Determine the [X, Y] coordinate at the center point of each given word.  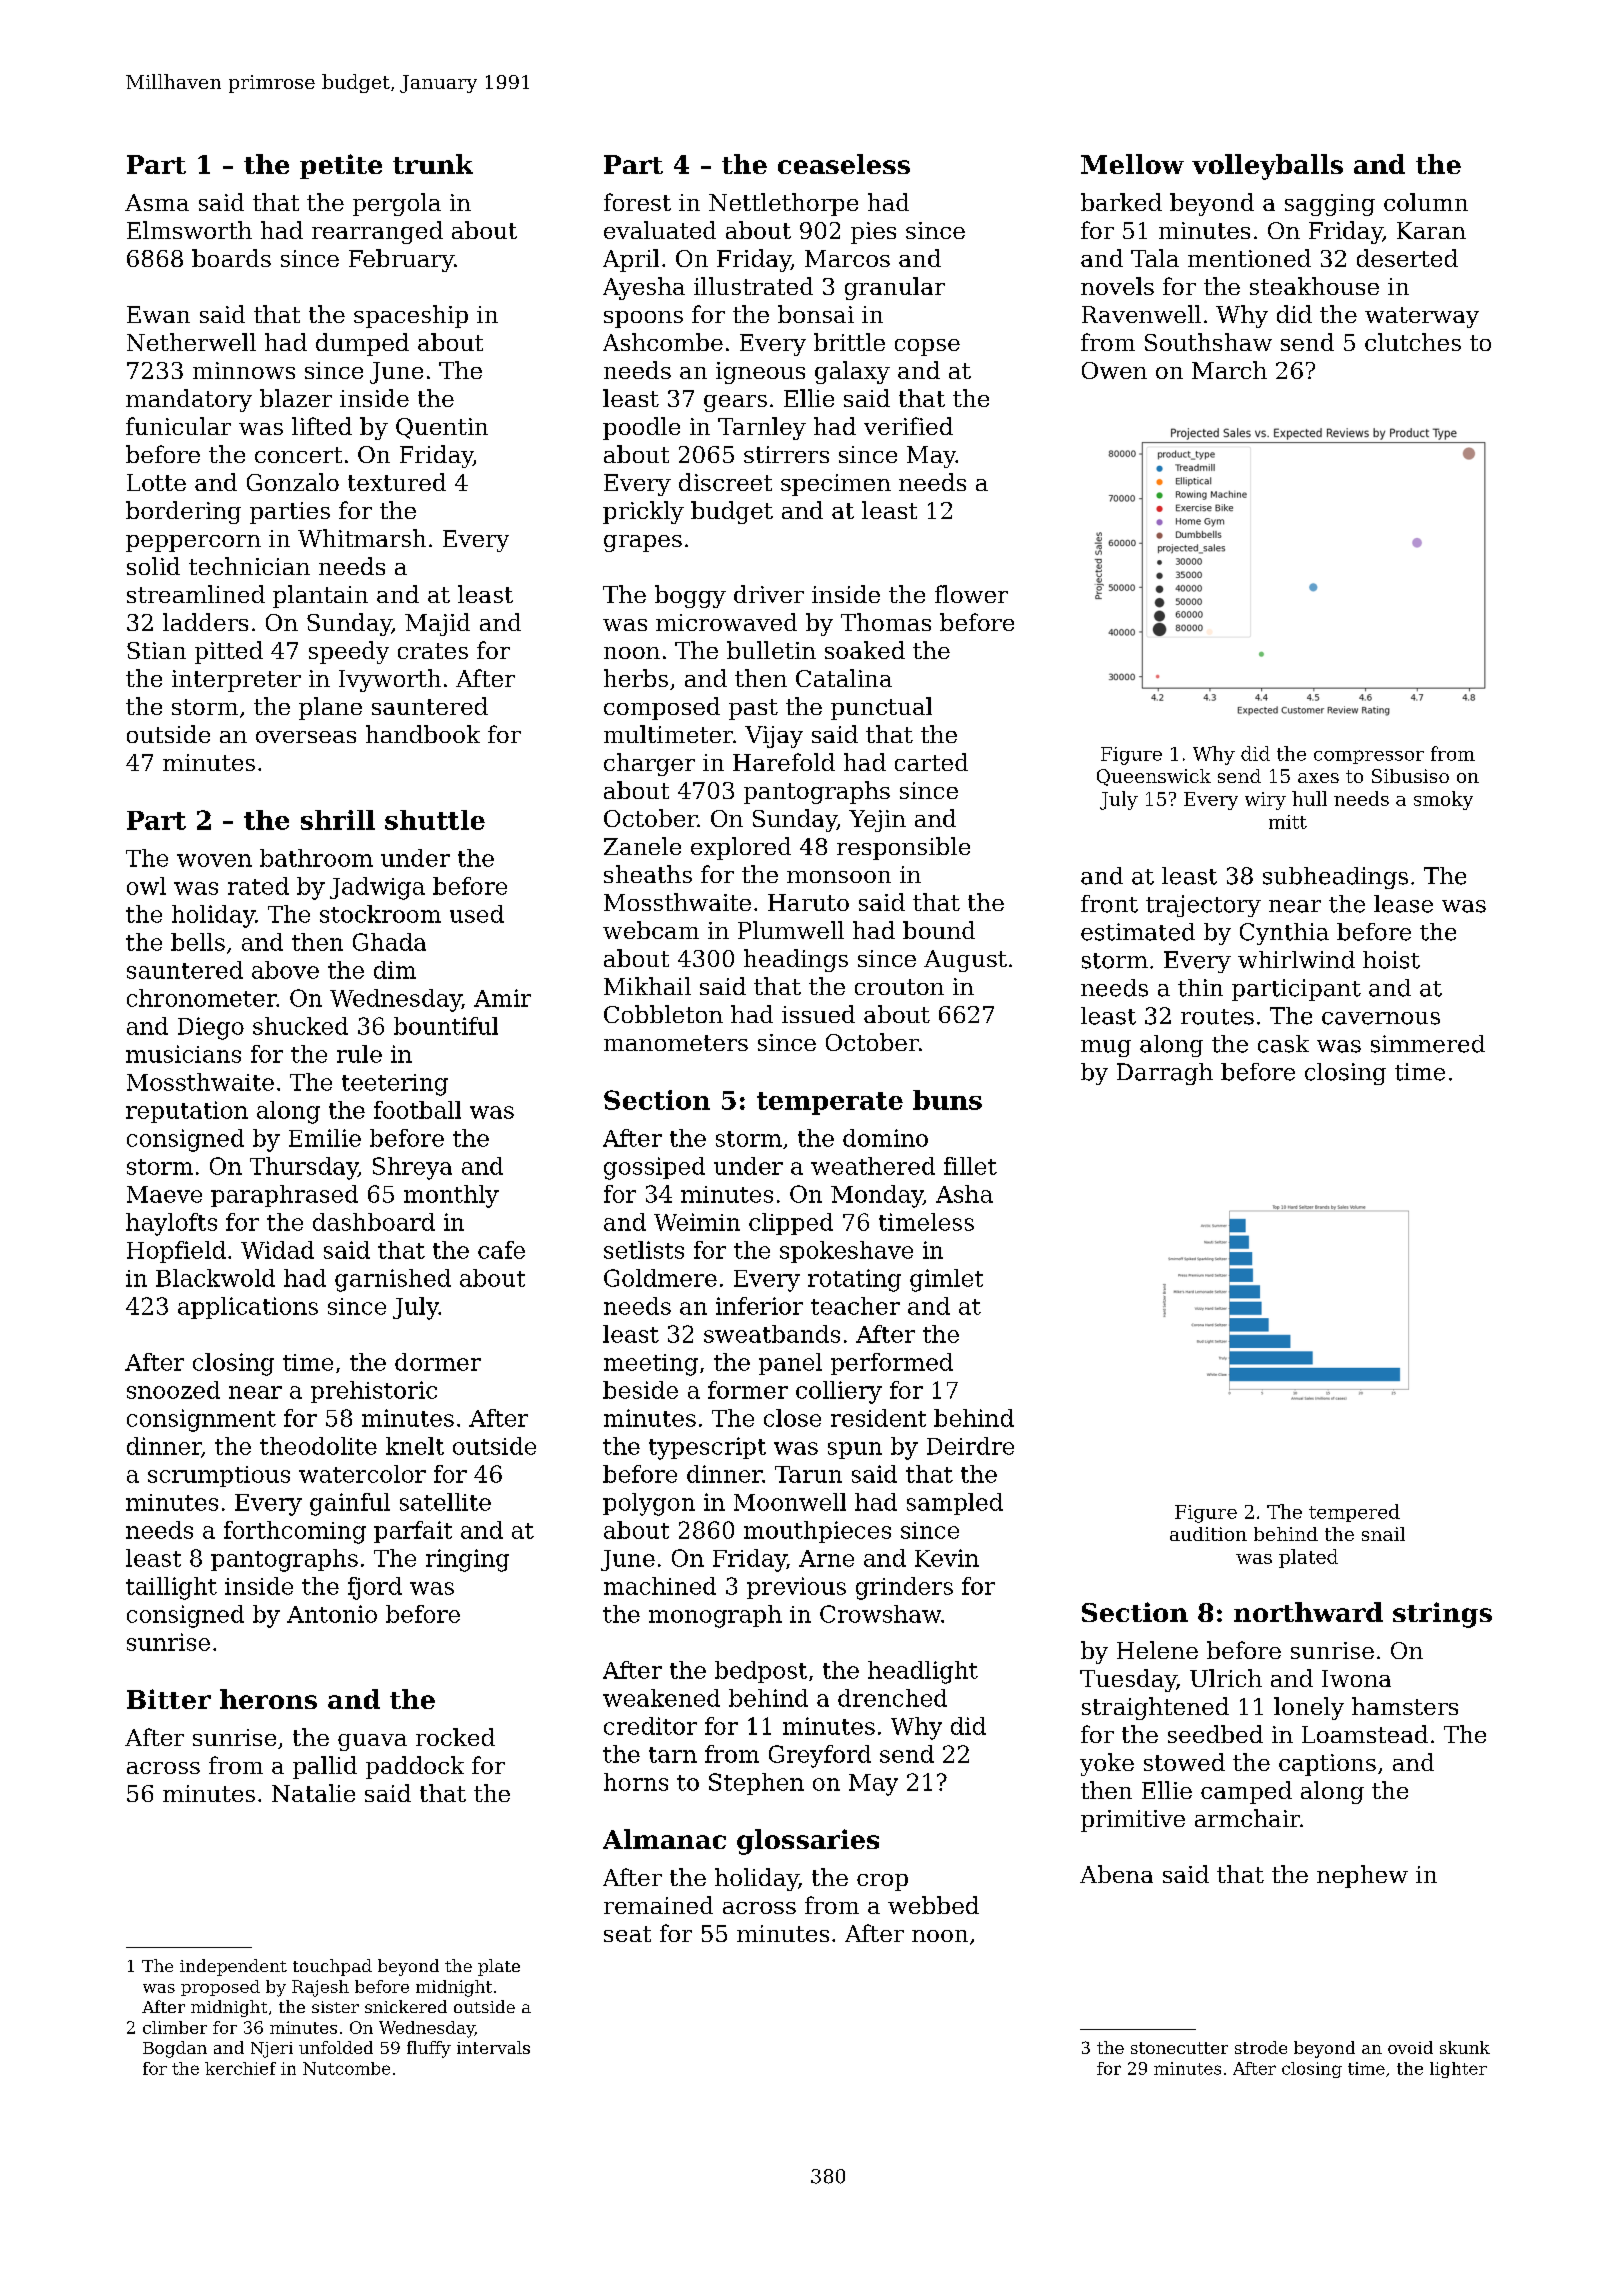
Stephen [756, 1784]
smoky [1443, 800]
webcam [651, 930]
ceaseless [844, 164]
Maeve [164, 1194]
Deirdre [970, 1446]
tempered [1354, 1513]
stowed [1184, 1762]
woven [214, 860]
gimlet [946, 1280]
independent [233, 1967]
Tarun [808, 1474]
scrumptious [219, 1476]
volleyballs [1267, 167]
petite [341, 166]
